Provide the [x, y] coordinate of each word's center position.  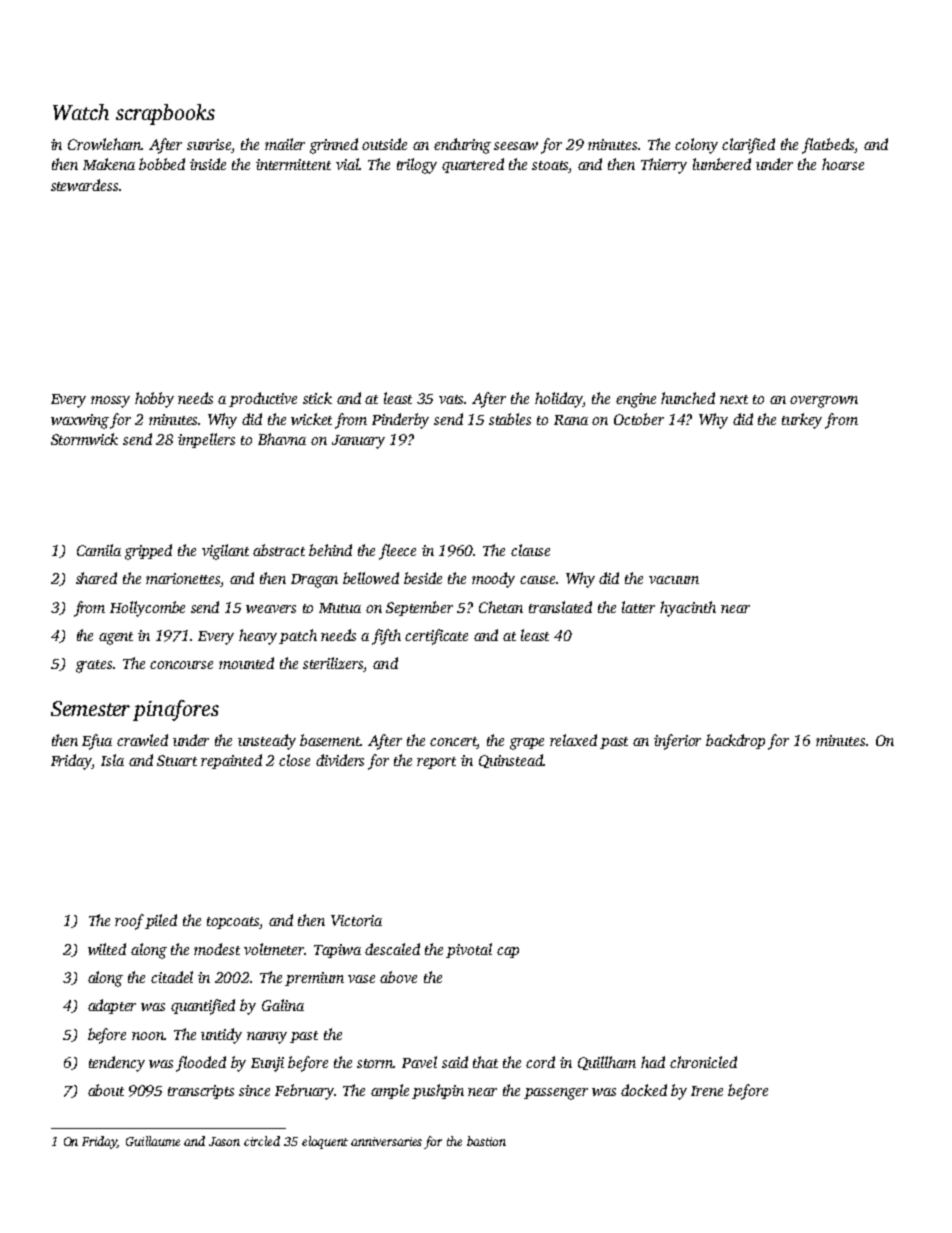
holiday [559, 400]
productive [263, 399]
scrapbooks [165, 114]
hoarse [843, 164]
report [436, 763]
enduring [462, 146]
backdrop [735, 741]
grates [94, 666]
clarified [748, 146]
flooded [201, 1064]
